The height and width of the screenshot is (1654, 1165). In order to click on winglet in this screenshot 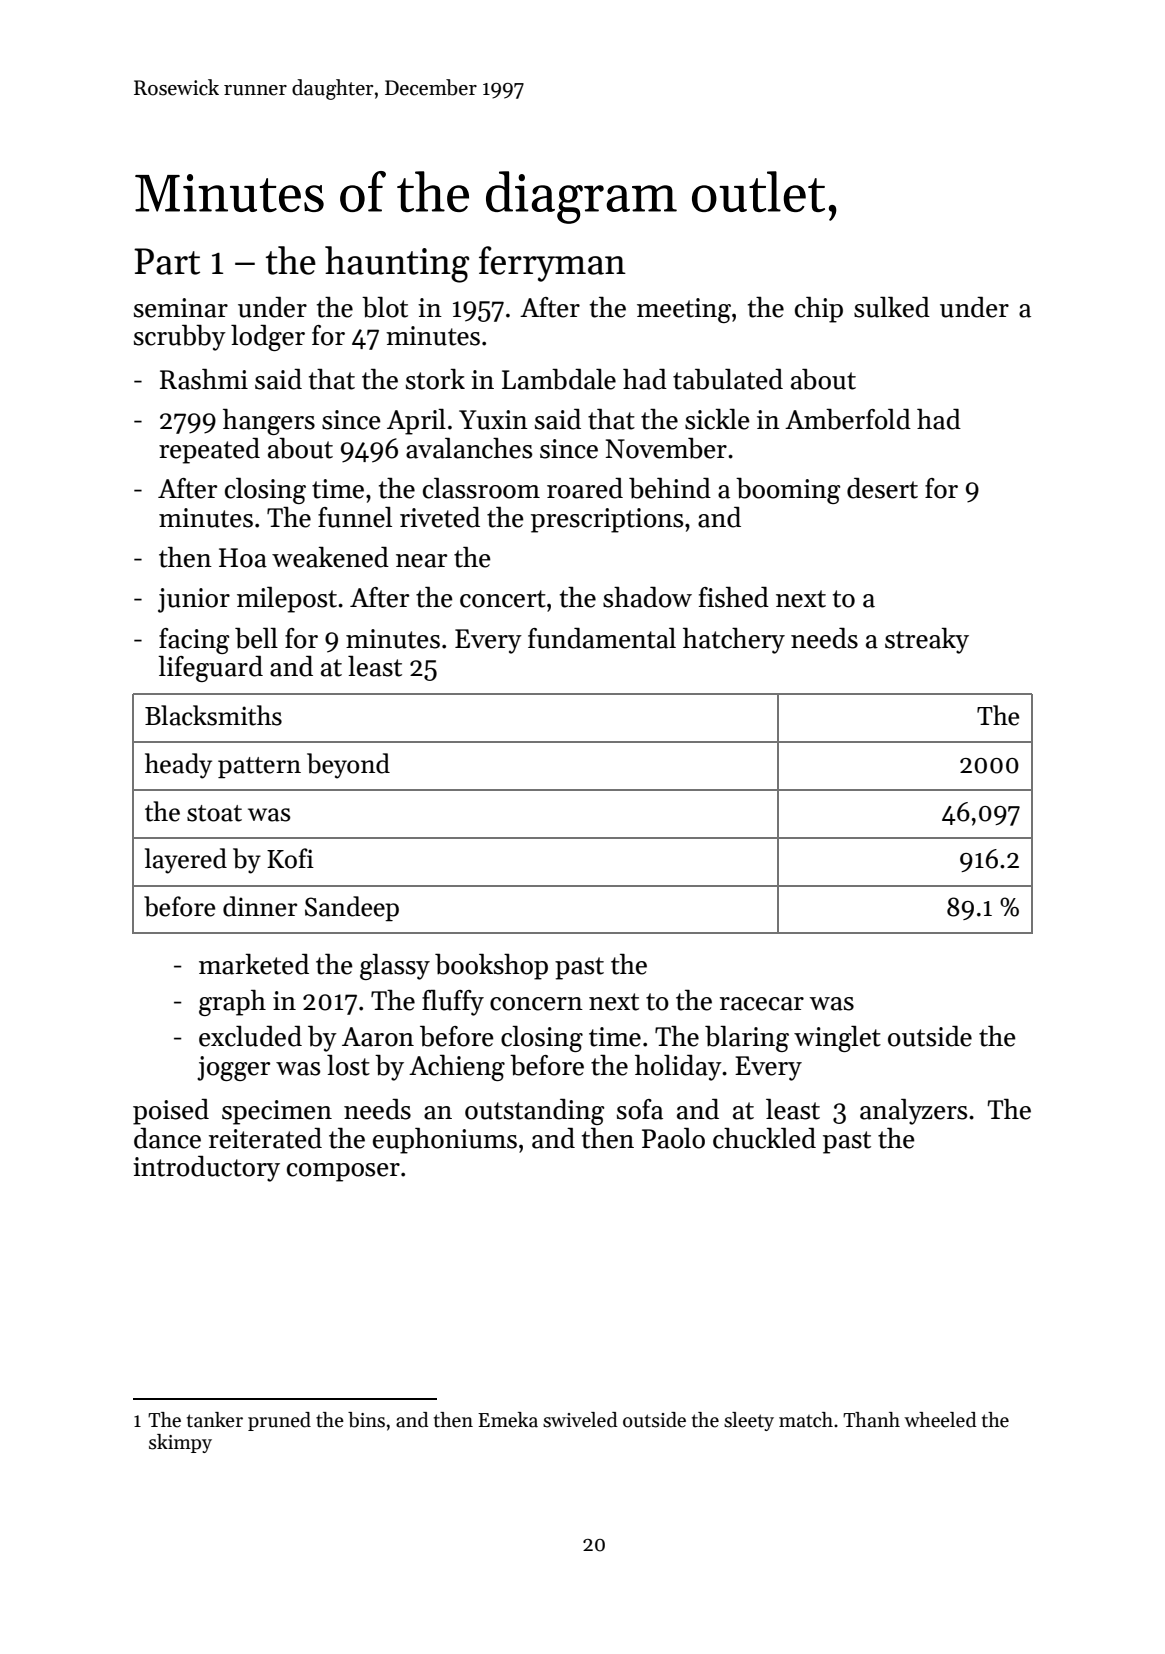, I will do `click(837, 1039)`.
